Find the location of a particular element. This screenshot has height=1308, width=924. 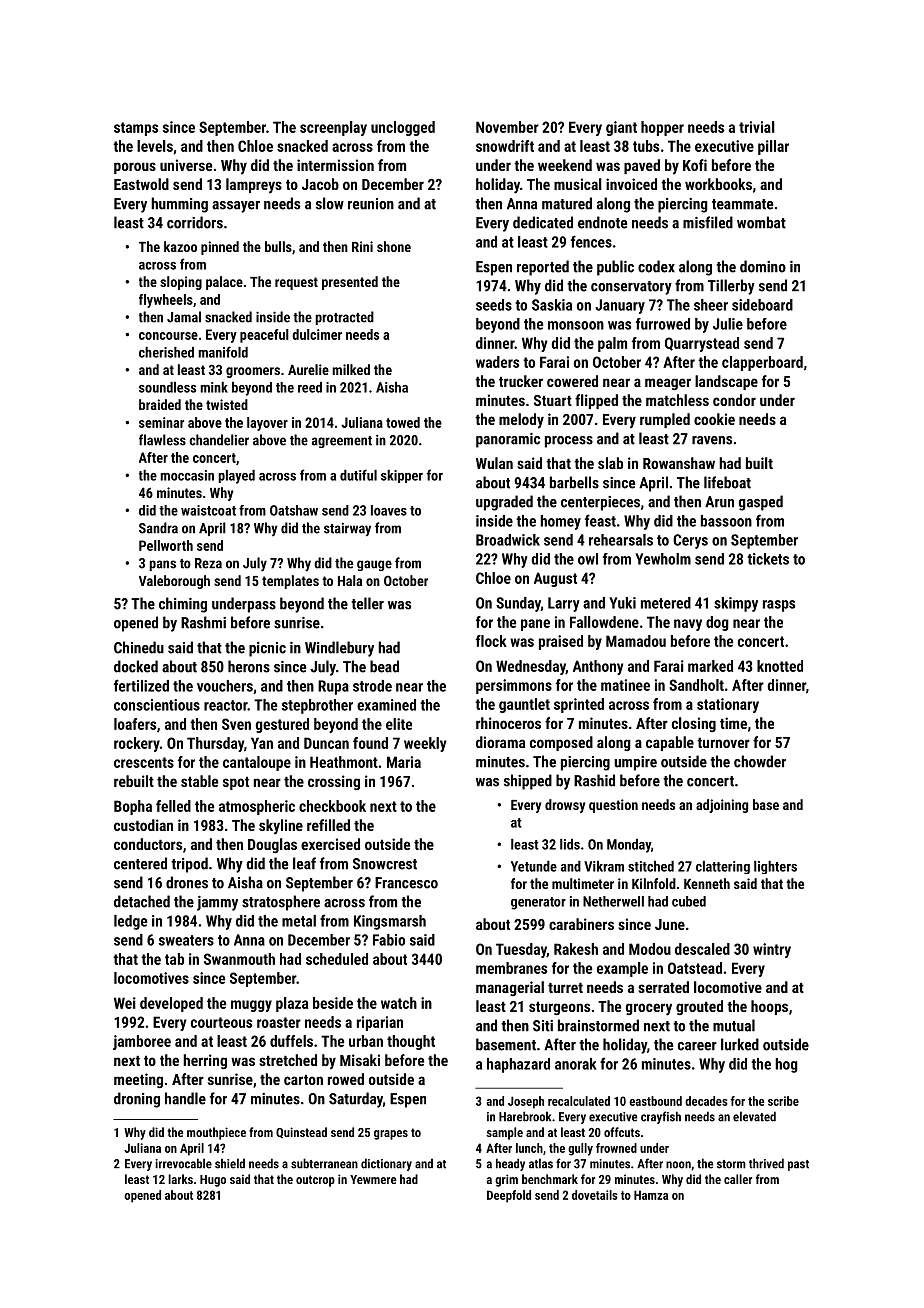

drones is located at coordinates (187, 882).
